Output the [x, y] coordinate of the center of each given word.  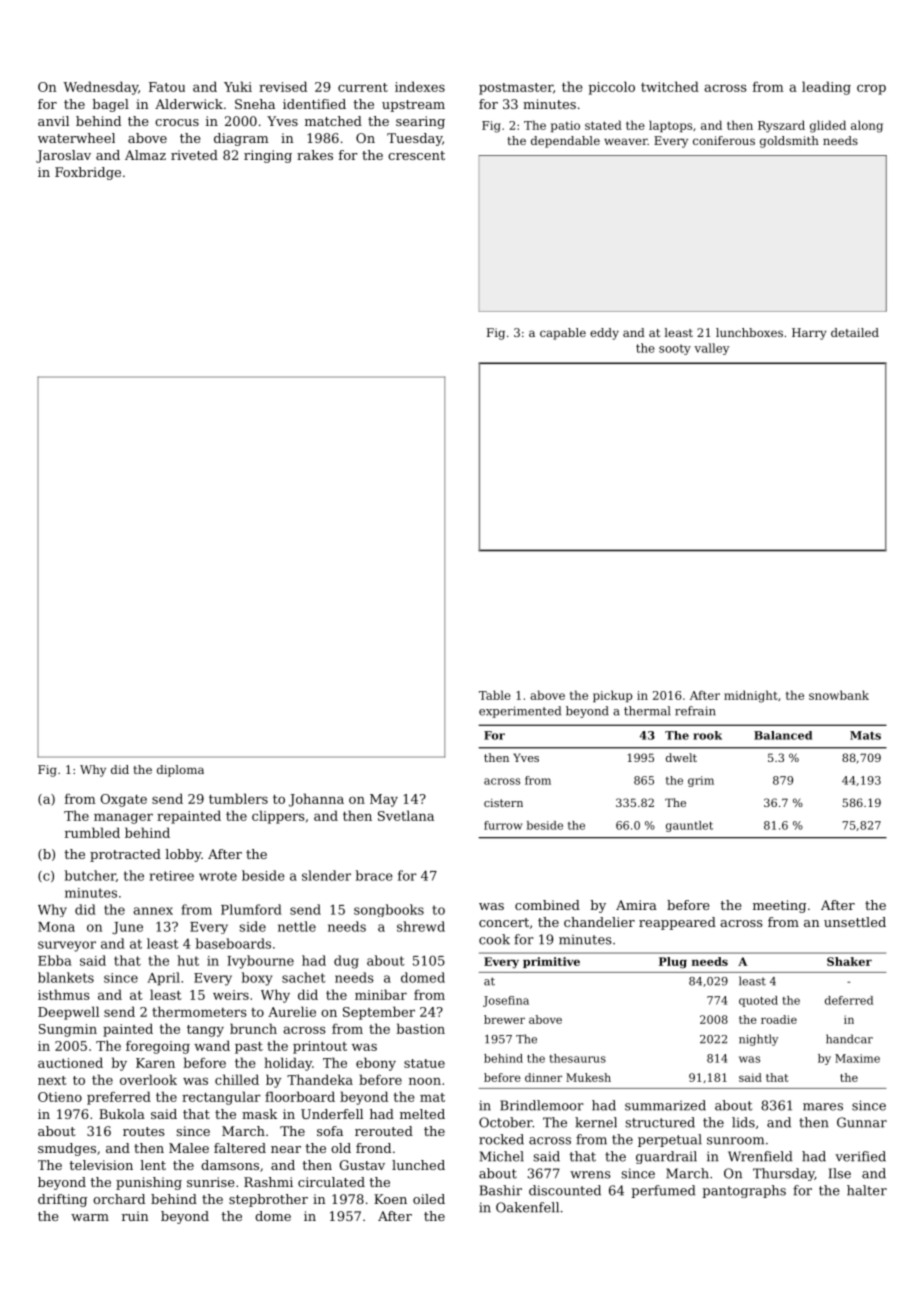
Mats [865, 735]
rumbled [92, 832]
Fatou [167, 87]
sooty [675, 349]
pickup [612, 696]
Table [495, 695]
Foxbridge [88, 173]
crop [871, 89]
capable [563, 334]
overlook [148, 1079]
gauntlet [689, 826]
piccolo [612, 88]
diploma [180, 771]
